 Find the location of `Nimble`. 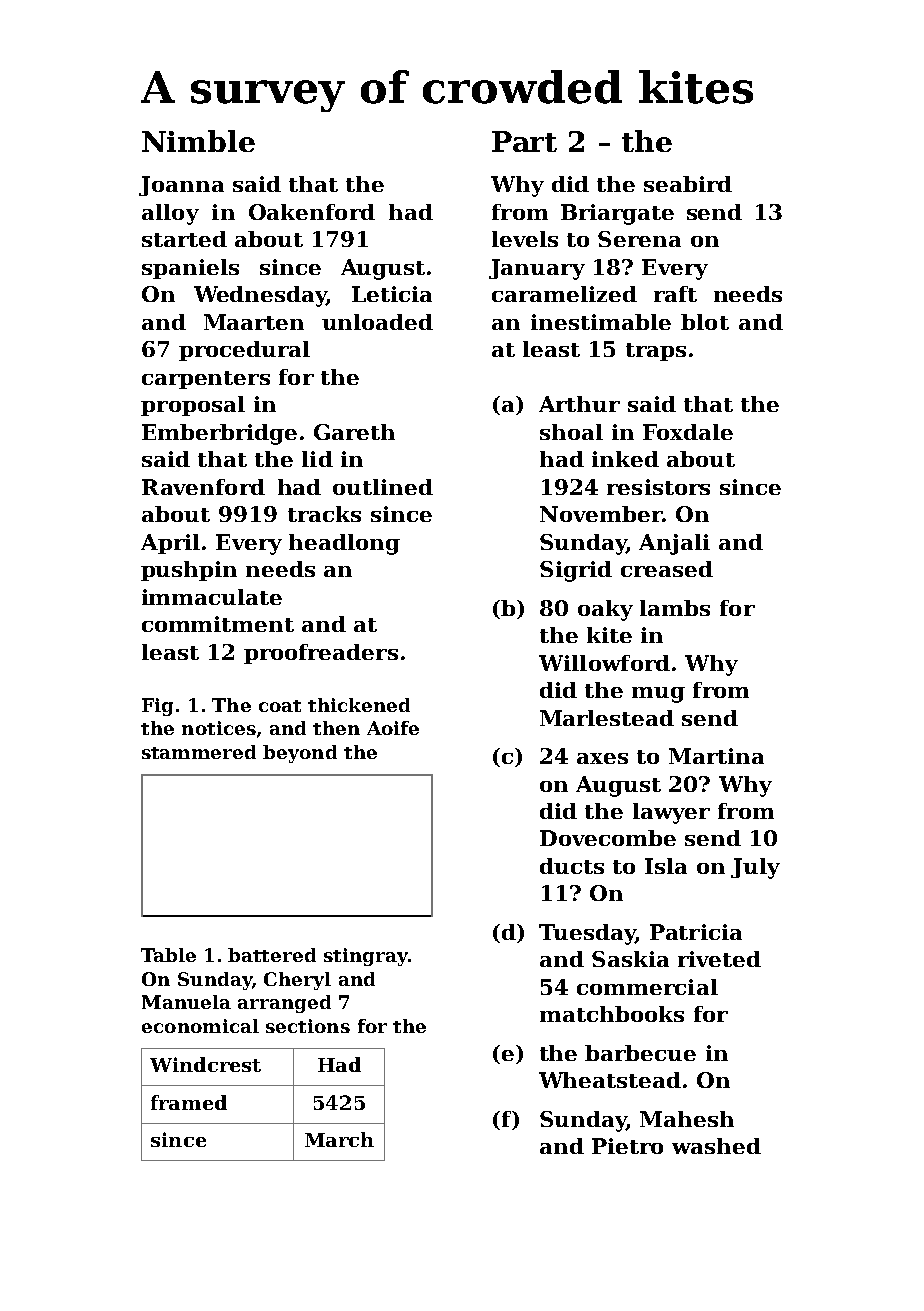

Nimble is located at coordinates (198, 141).
